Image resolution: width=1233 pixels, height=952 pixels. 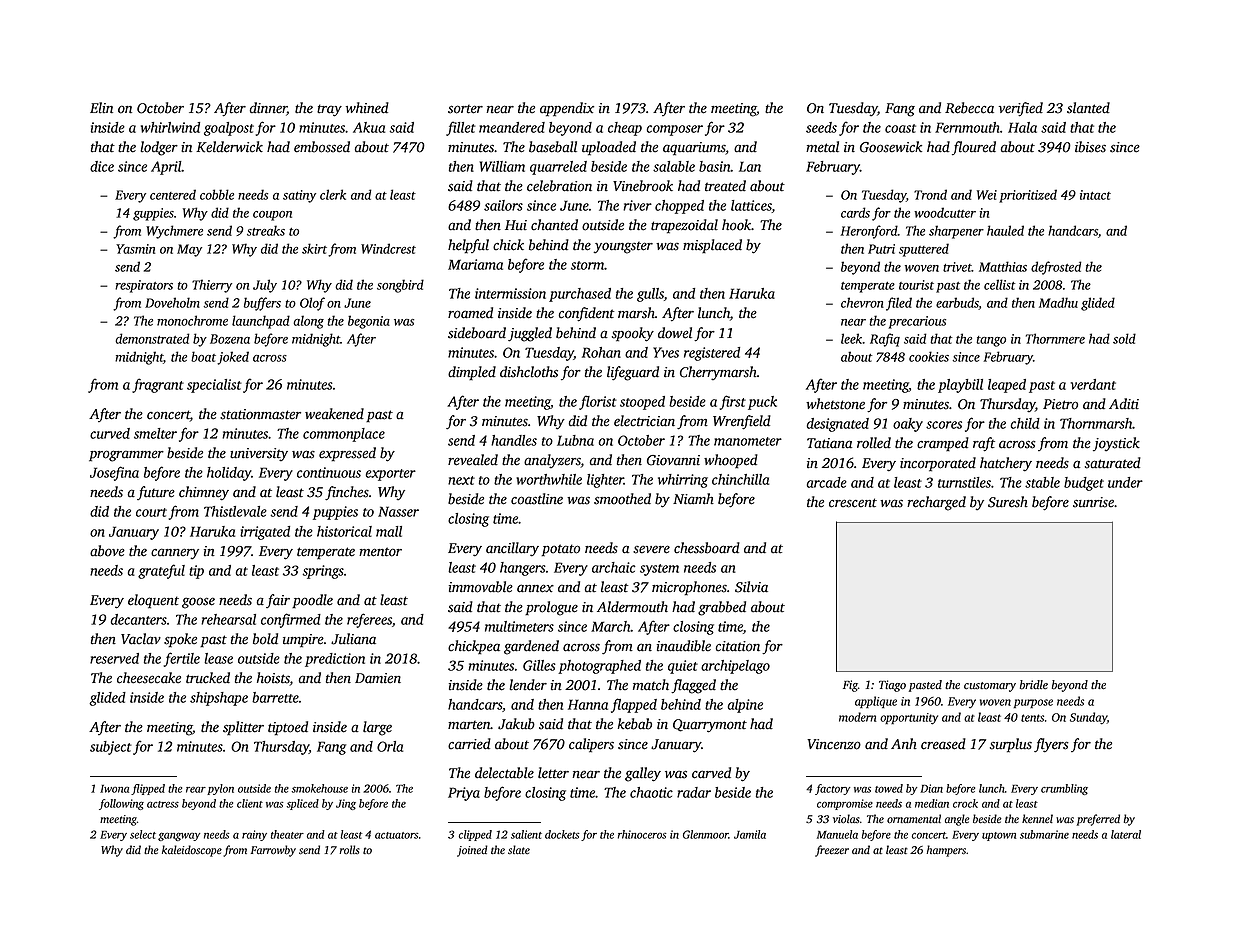 I want to click on smokehouse, so click(x=320, y=788).
